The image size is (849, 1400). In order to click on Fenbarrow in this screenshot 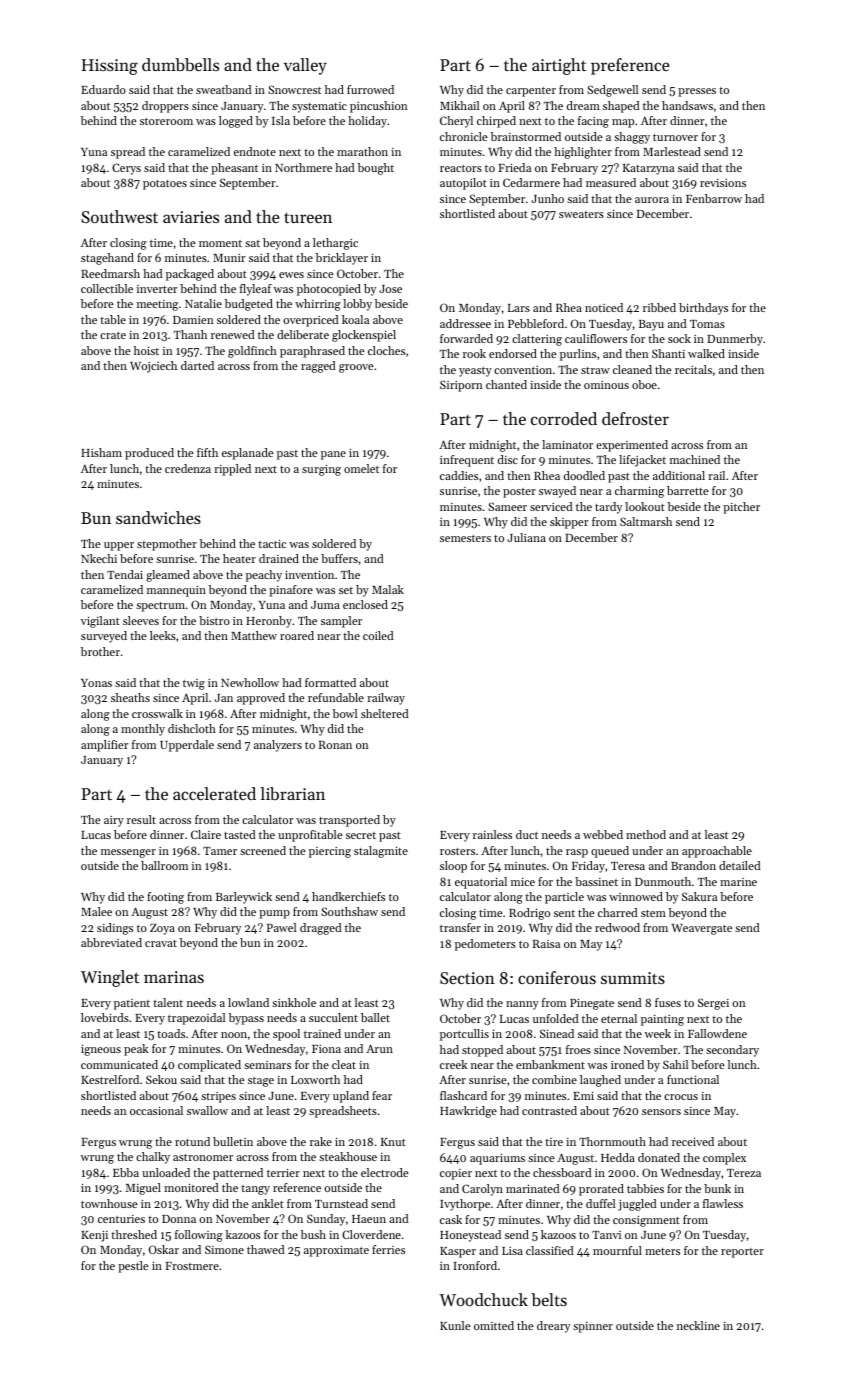, I will do `click(714, 198)`.
